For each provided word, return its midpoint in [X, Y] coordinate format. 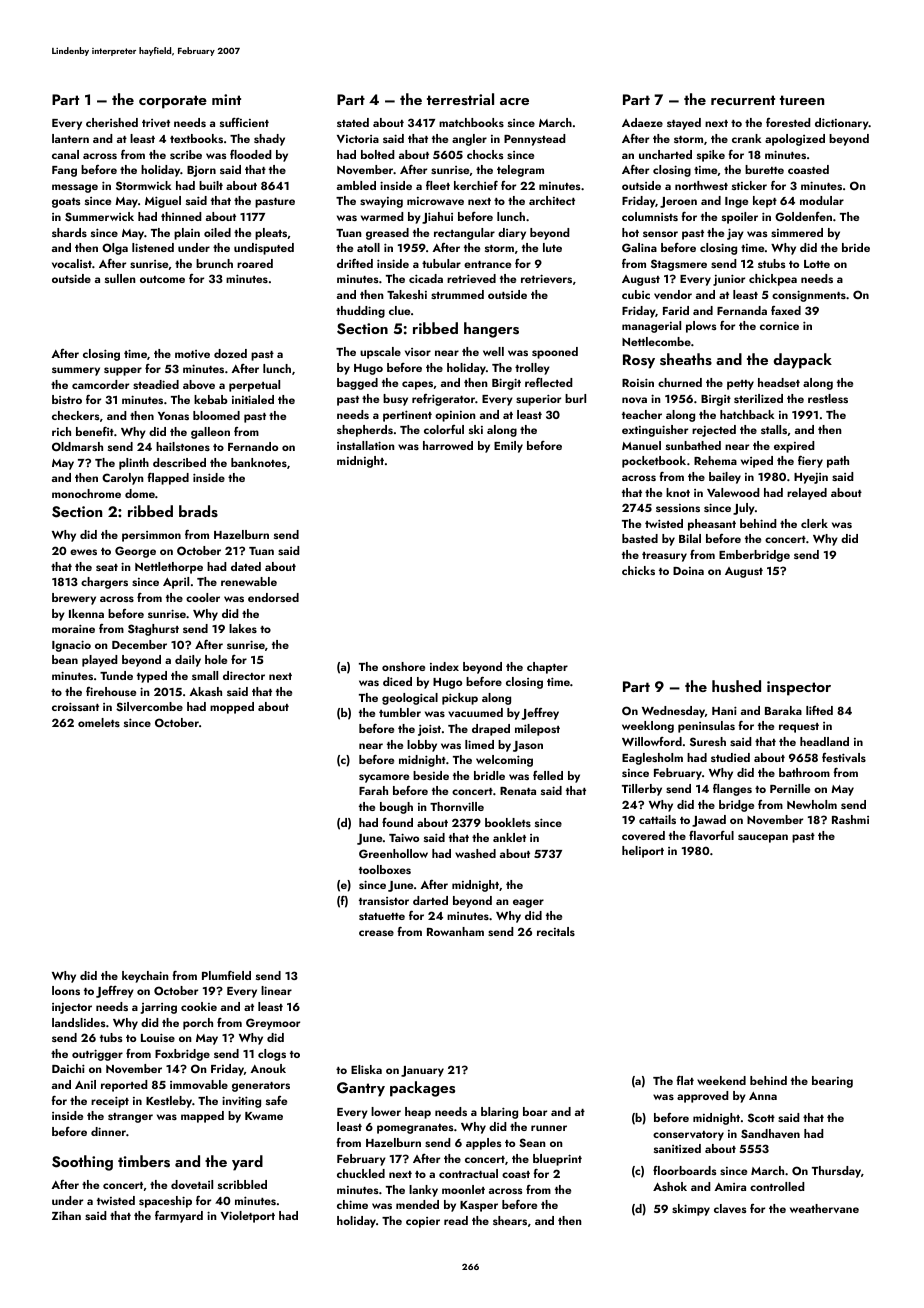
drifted [355, 263]
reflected [549, 382]
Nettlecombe [656, 341]
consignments [809, 296]
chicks [638, 570]
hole [216, 659]
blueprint [557, 1160]
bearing [832, 1082]
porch [198, 1024]
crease [376, 933]
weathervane [824, 1208]
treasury [664, 557]
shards [69, 232]
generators [261, 1087]
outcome [162, 279]
